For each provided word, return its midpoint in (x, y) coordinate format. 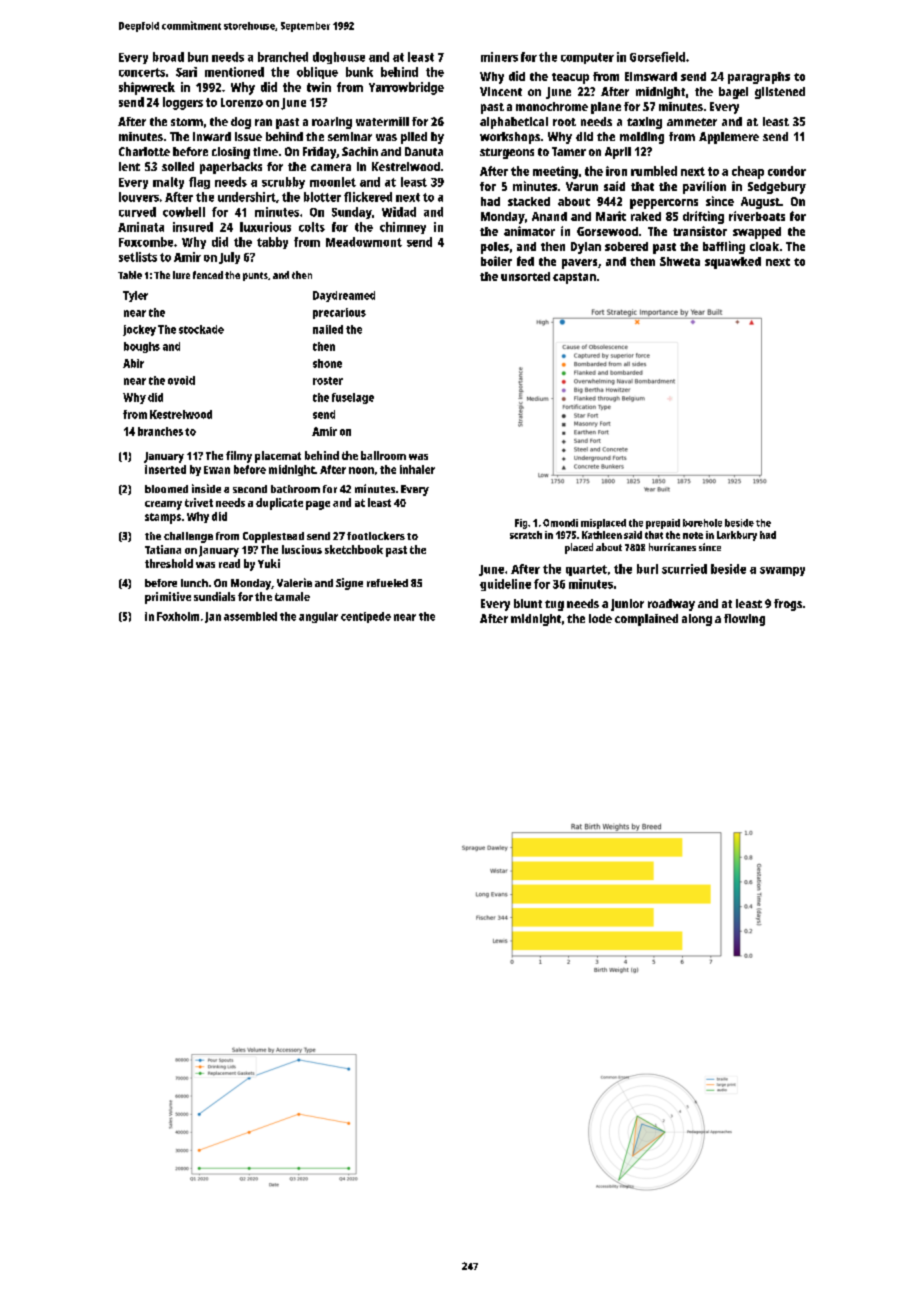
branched (283, 57)
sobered (626, 246)
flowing (744, 620)
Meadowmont (364, 242)
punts (255, 276)
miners (499, 57)
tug (554, 605)
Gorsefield (657, 57)
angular (318, 617)
